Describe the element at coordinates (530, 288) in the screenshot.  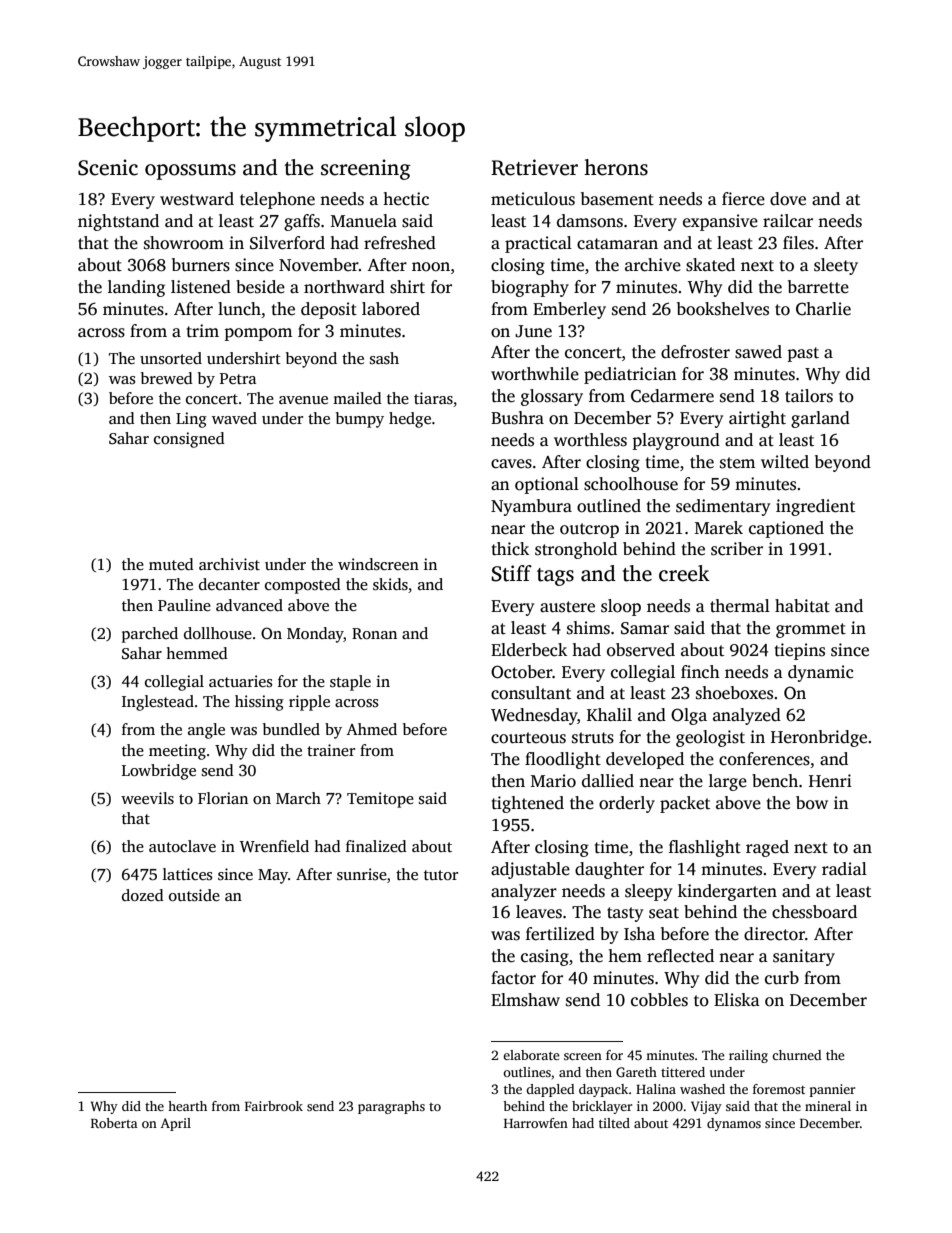
I see `biography` at that location.
